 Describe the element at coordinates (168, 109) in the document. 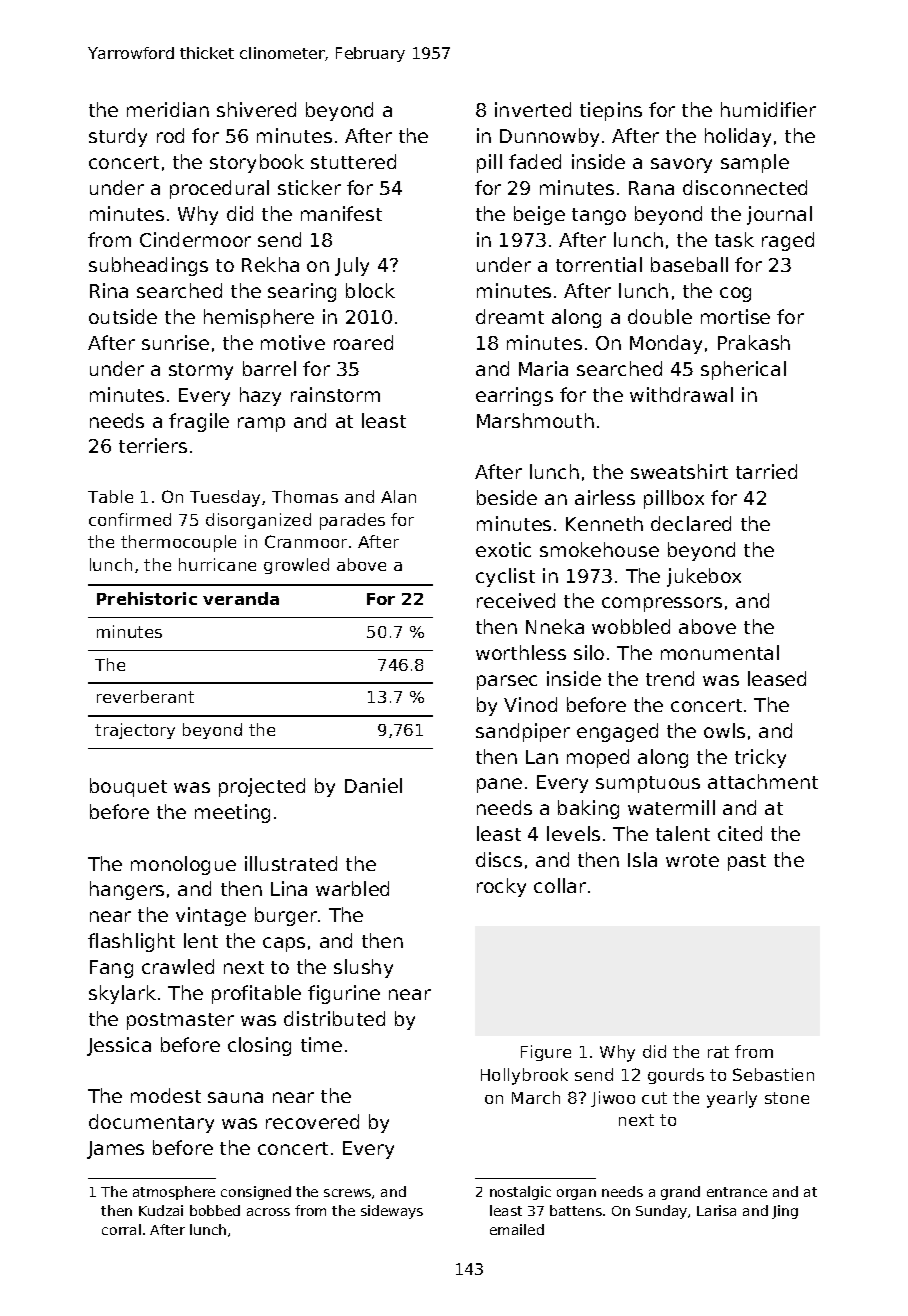

I see `meridian` at that location.
